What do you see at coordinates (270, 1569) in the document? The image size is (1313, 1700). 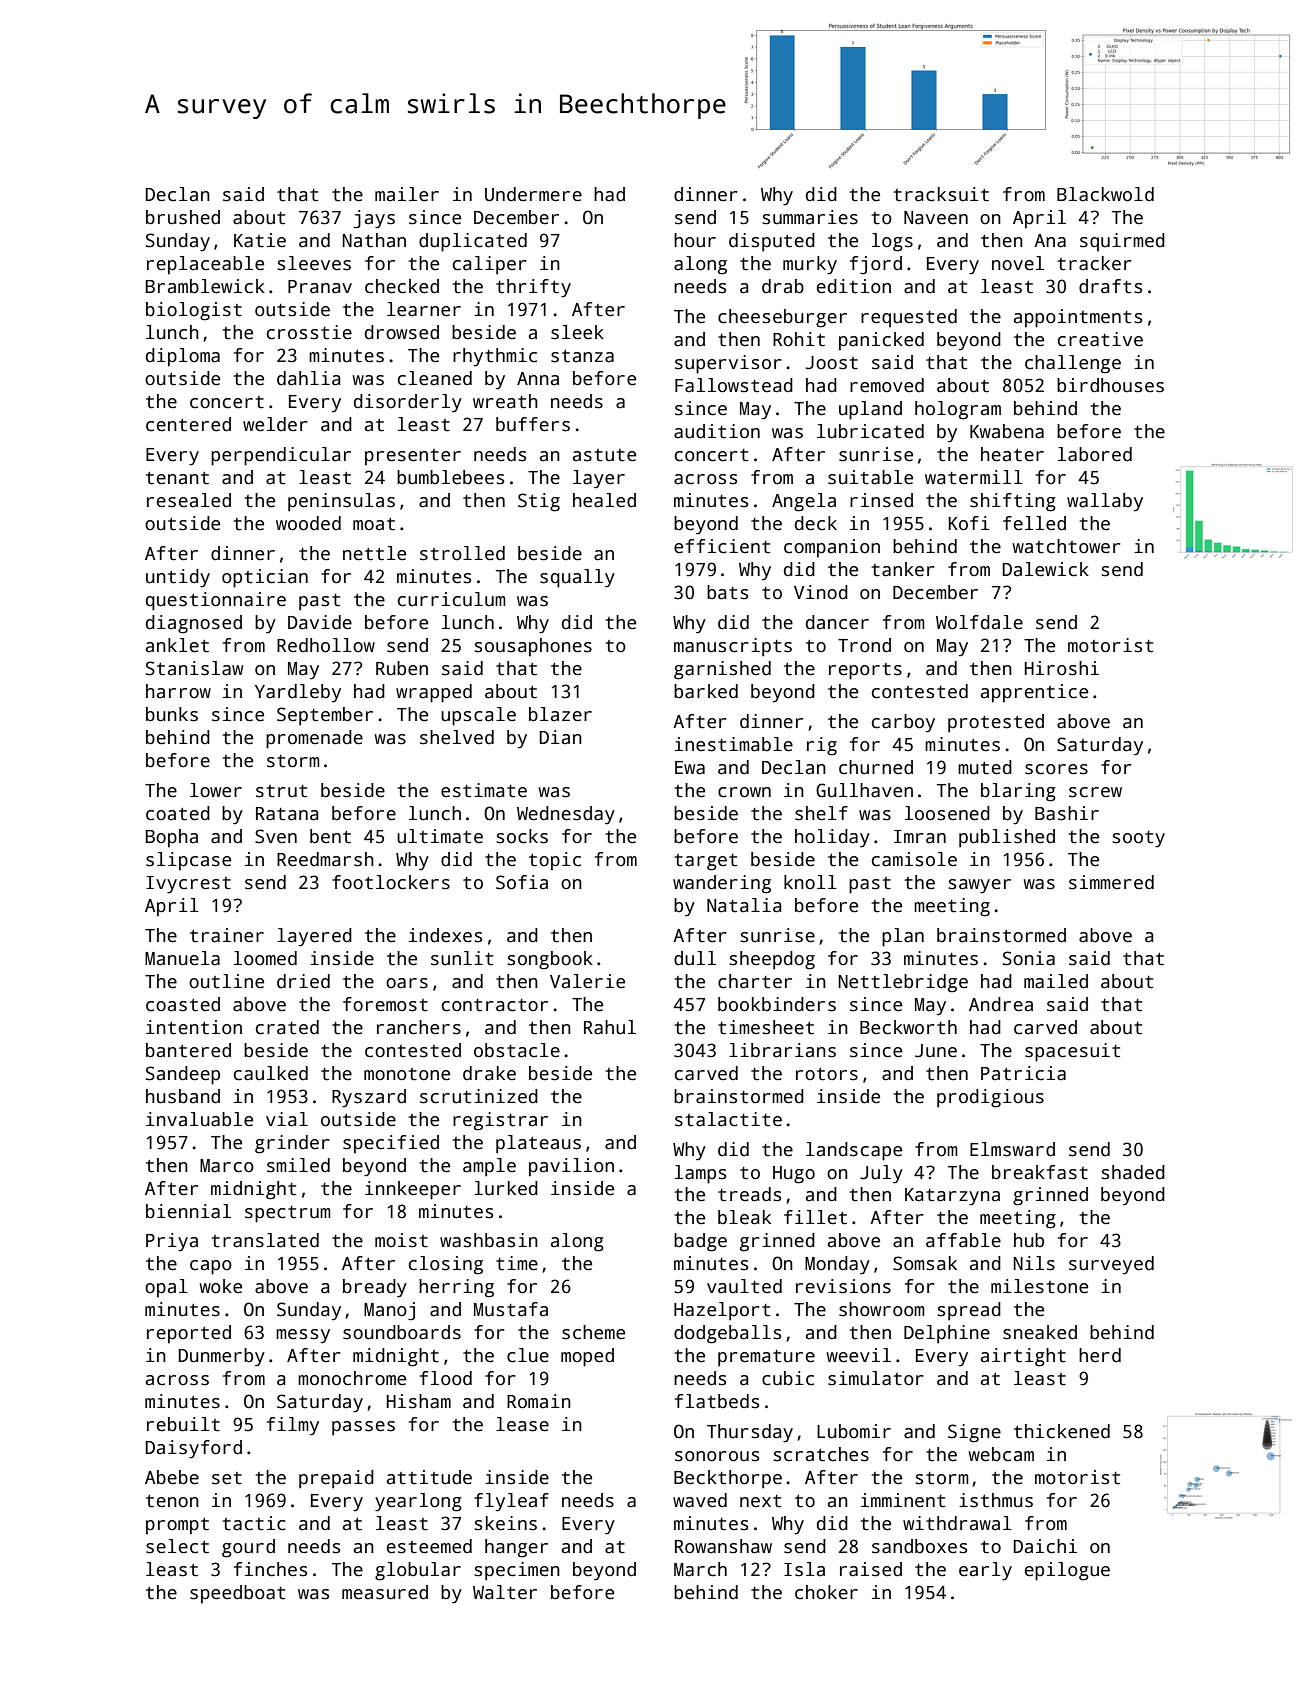 I see `finches` at bounding box center [270, 1569].
